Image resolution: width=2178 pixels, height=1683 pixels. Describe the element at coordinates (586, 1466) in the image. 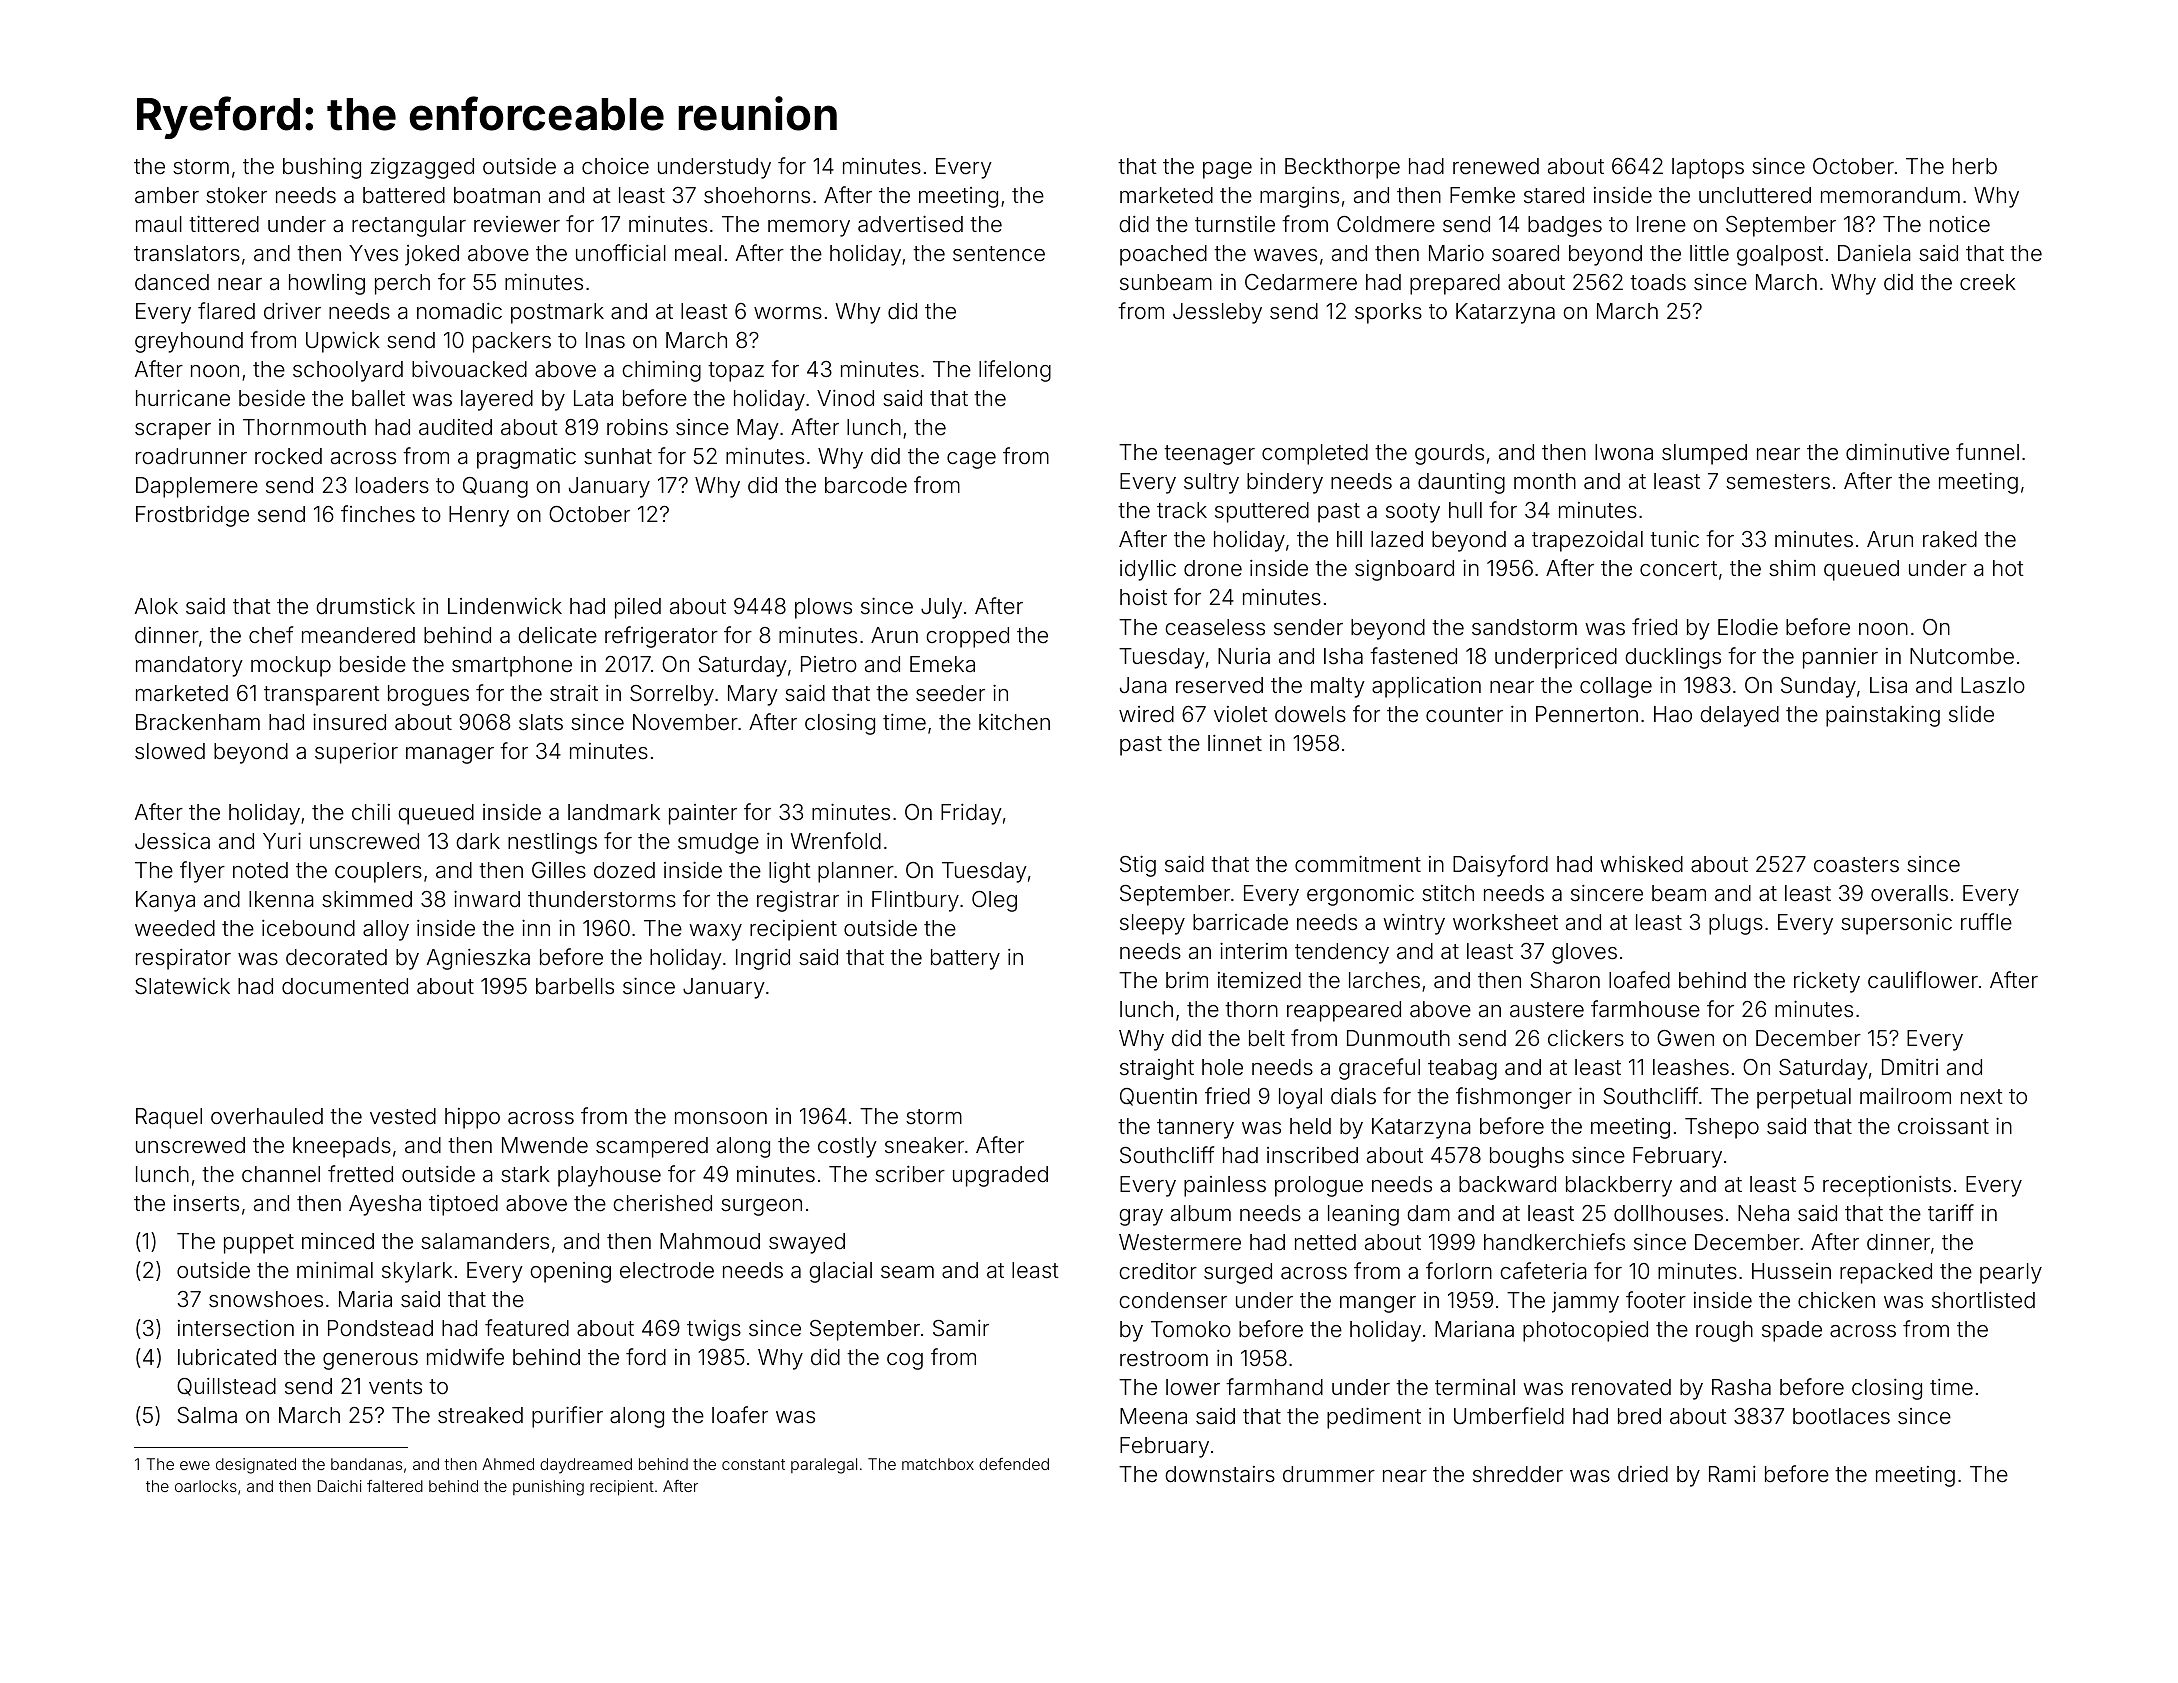

I see `daydreamed` at that location.
